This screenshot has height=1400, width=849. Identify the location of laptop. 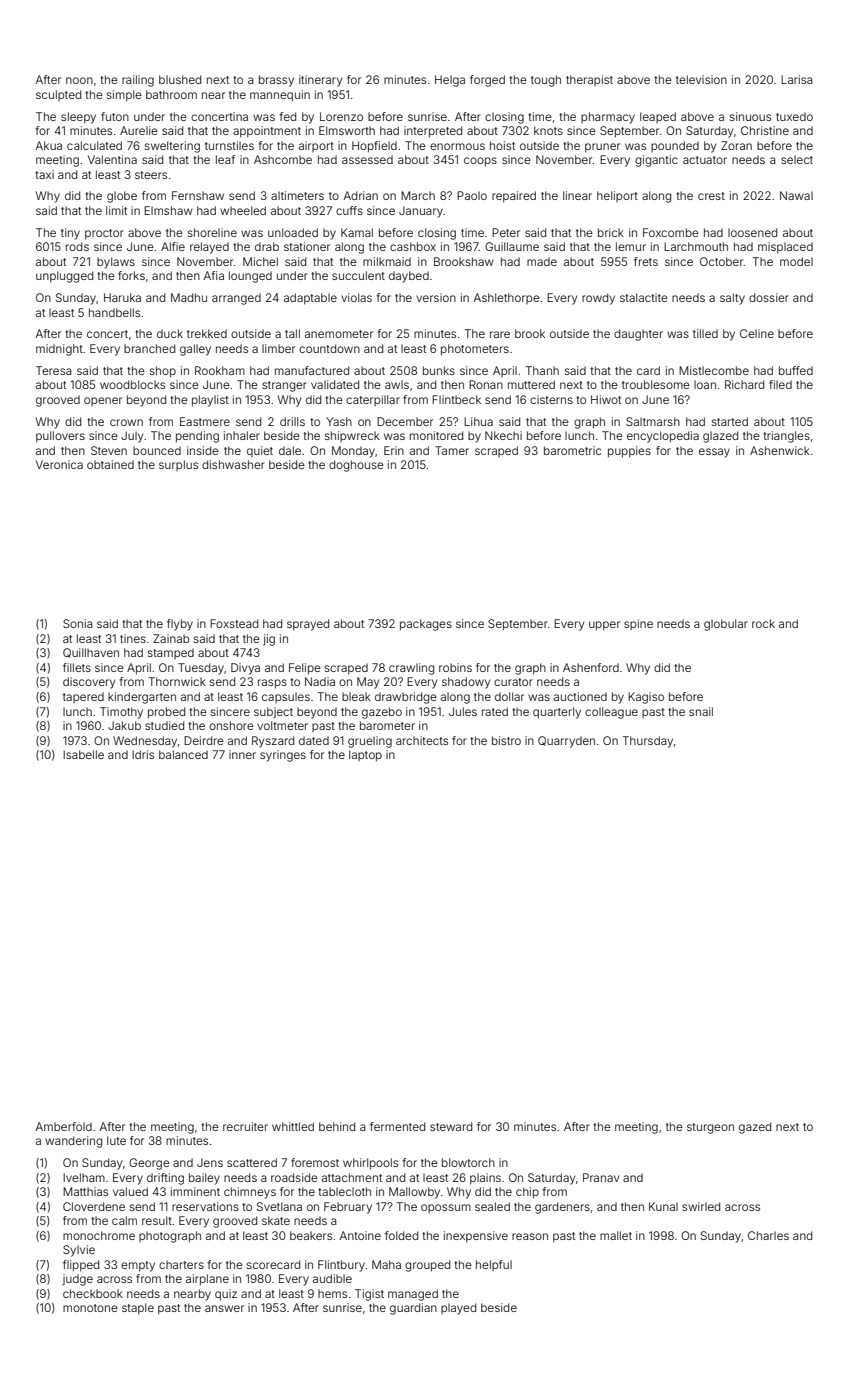
(365, 756).
